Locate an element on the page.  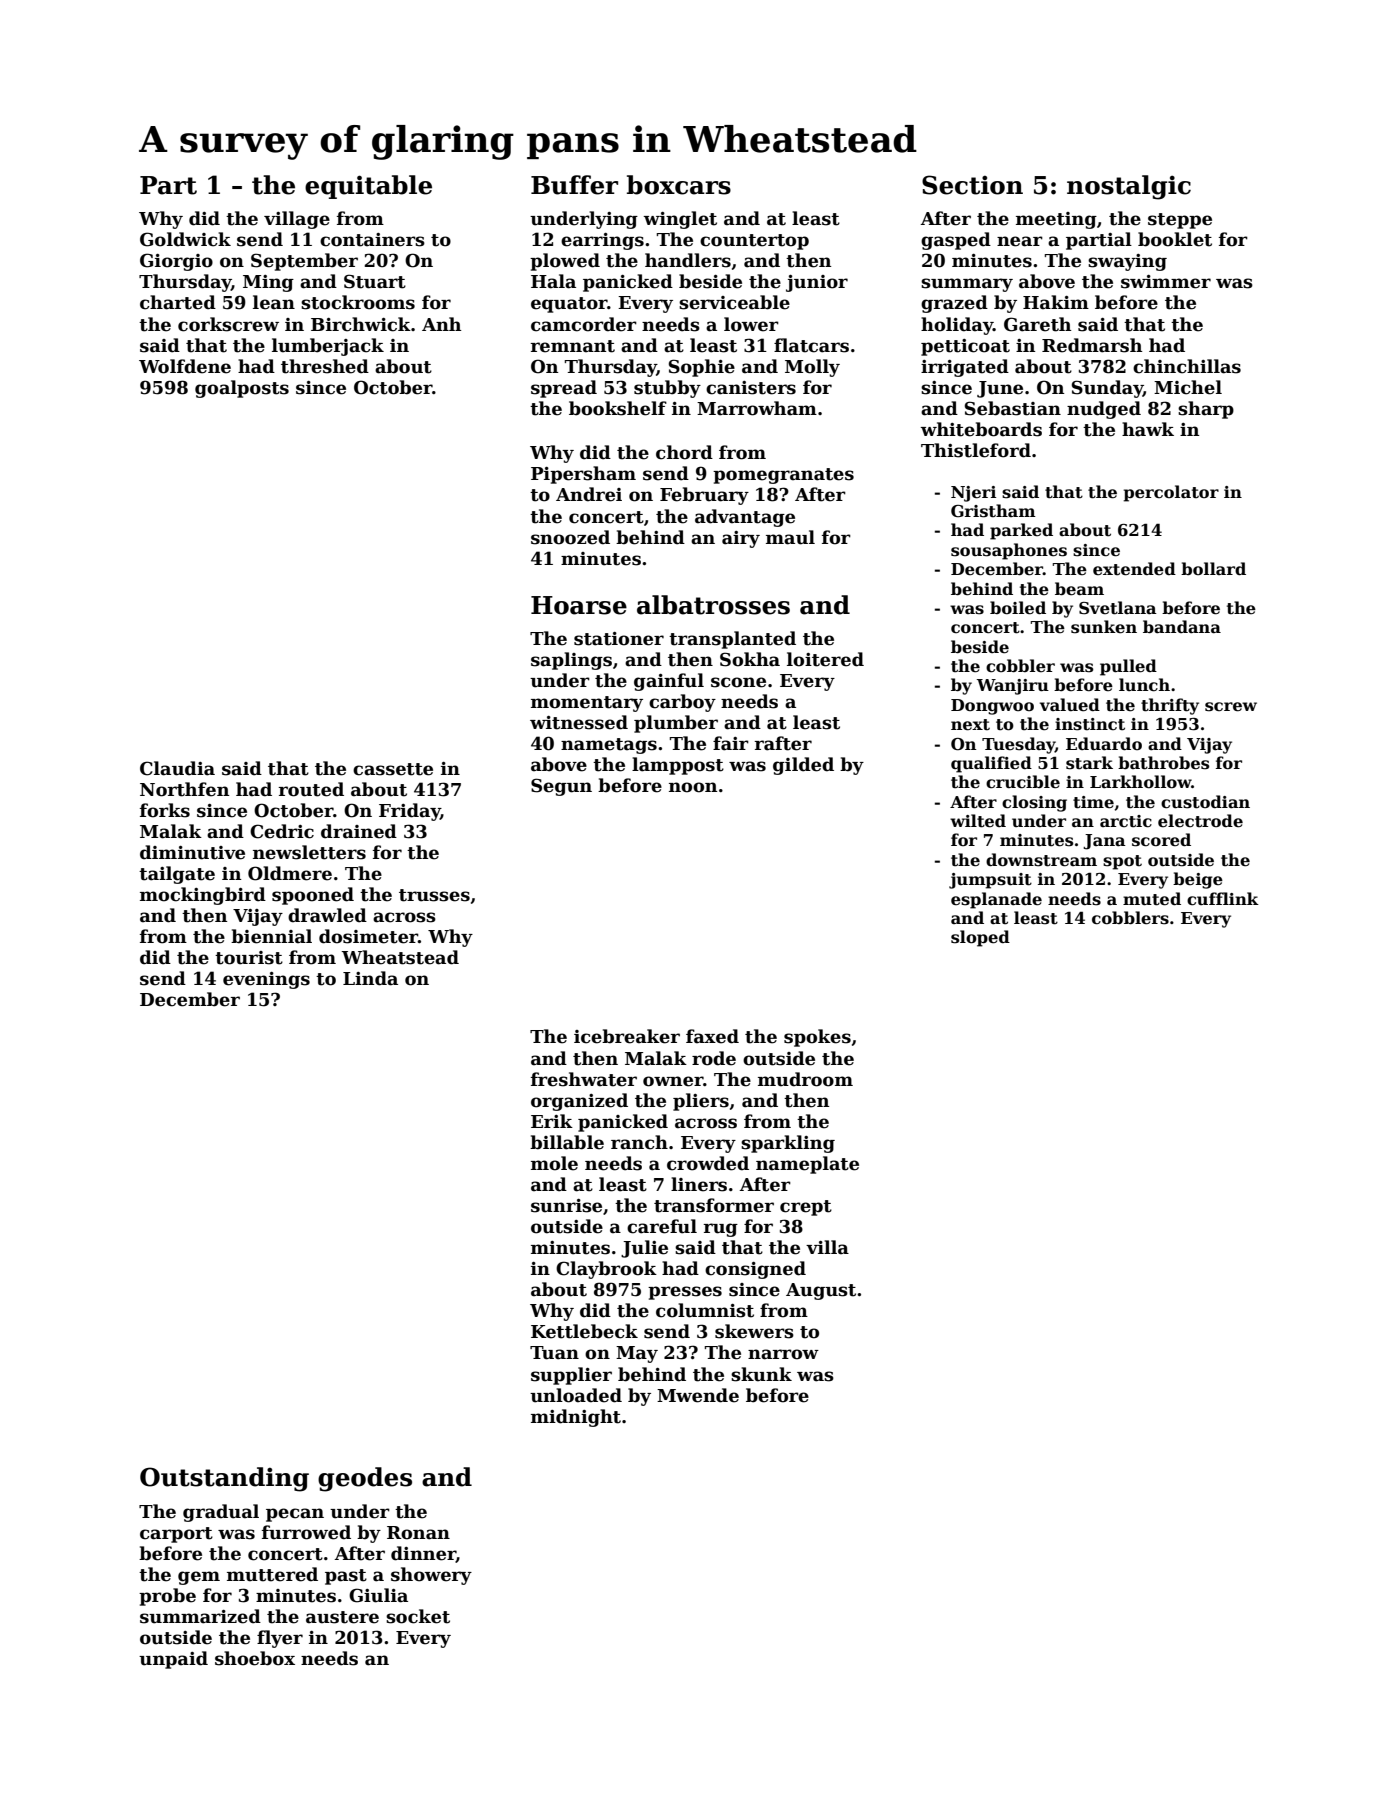
Mwende is located at coordinates (698, 1395).
